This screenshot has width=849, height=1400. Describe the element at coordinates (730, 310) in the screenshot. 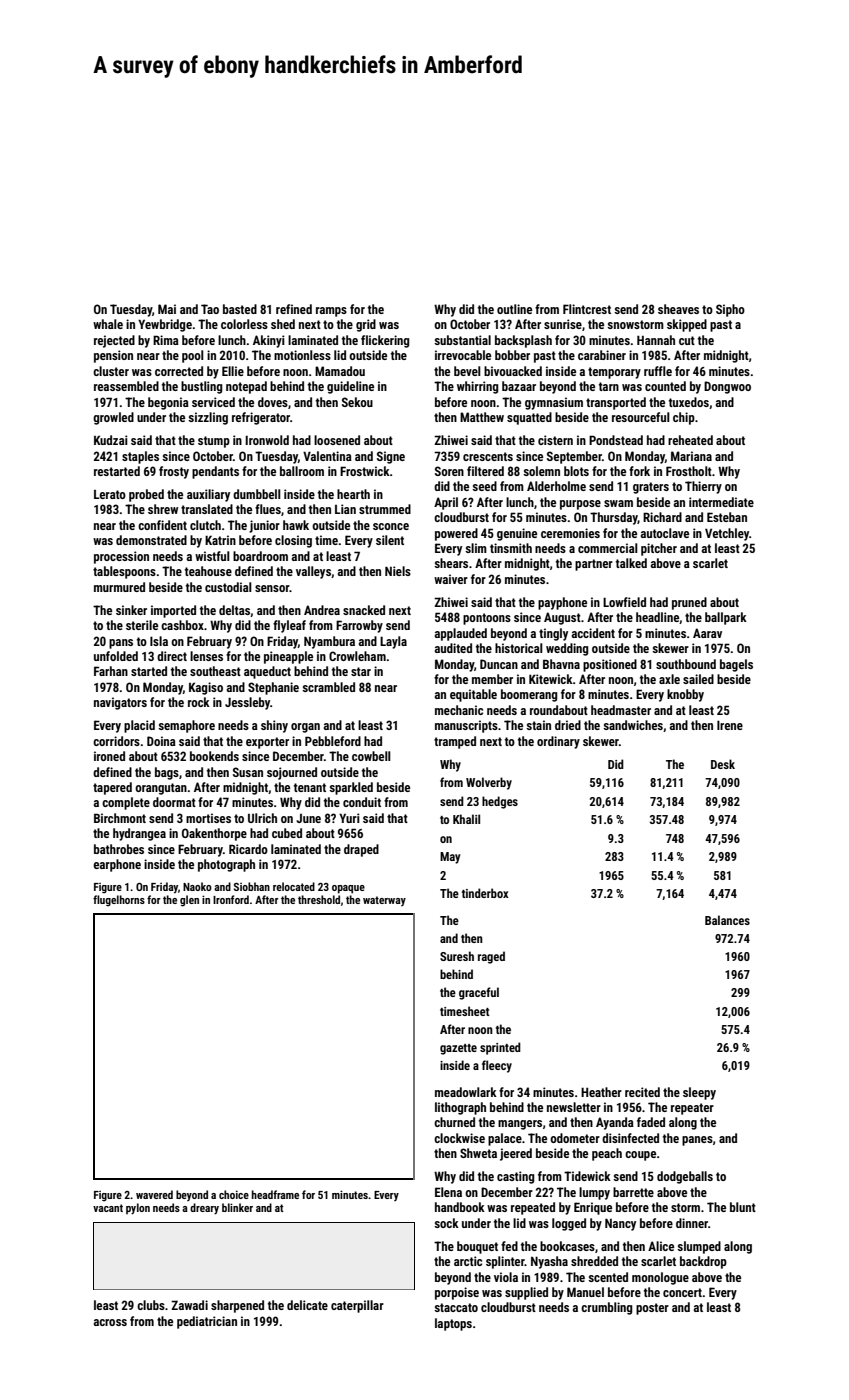

I see `Sipho` at that location.
